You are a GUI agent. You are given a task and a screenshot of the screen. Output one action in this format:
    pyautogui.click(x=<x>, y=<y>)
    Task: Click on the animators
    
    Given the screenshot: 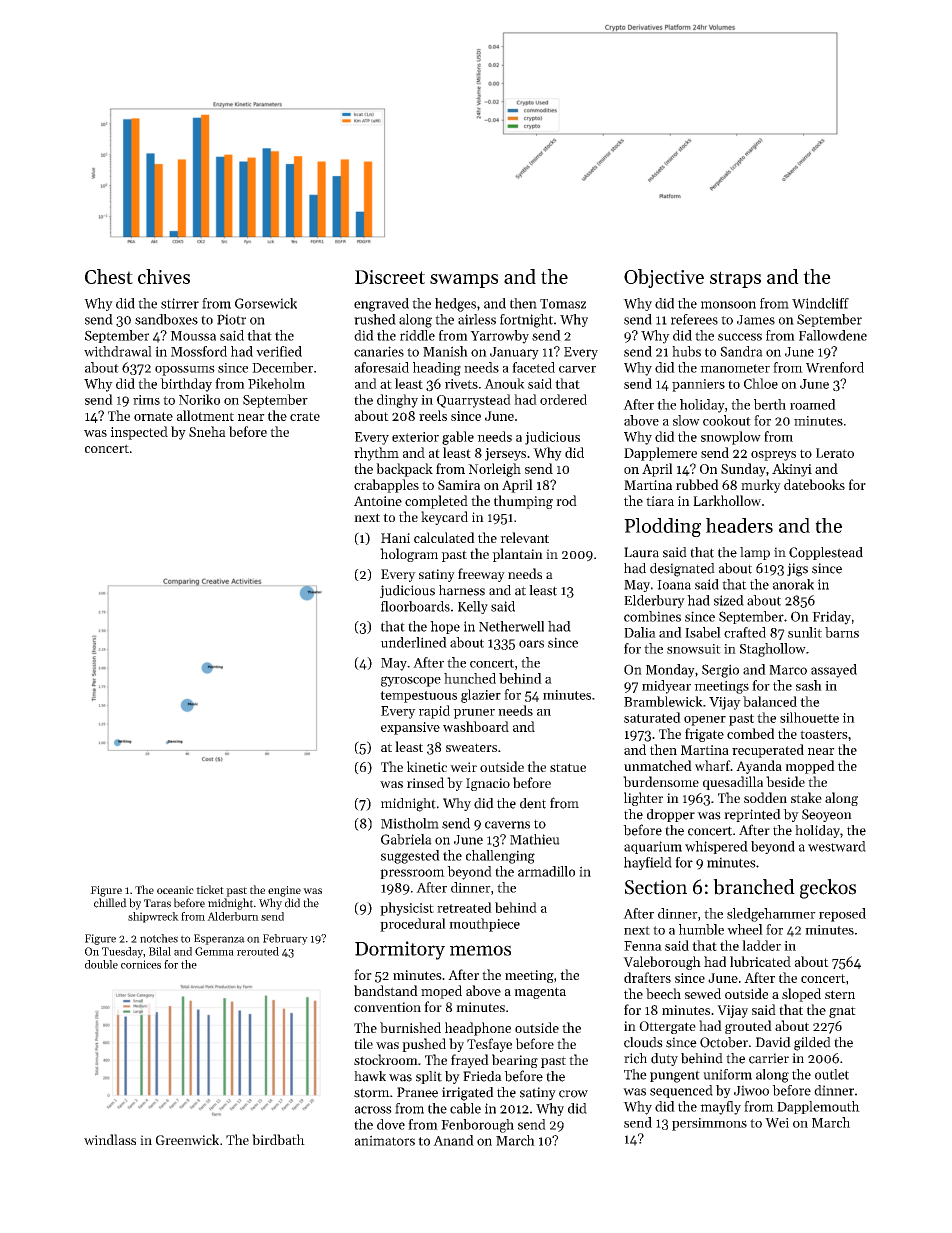 What is the action you would take?
    pyautogui.click(x=385, y=1140)
